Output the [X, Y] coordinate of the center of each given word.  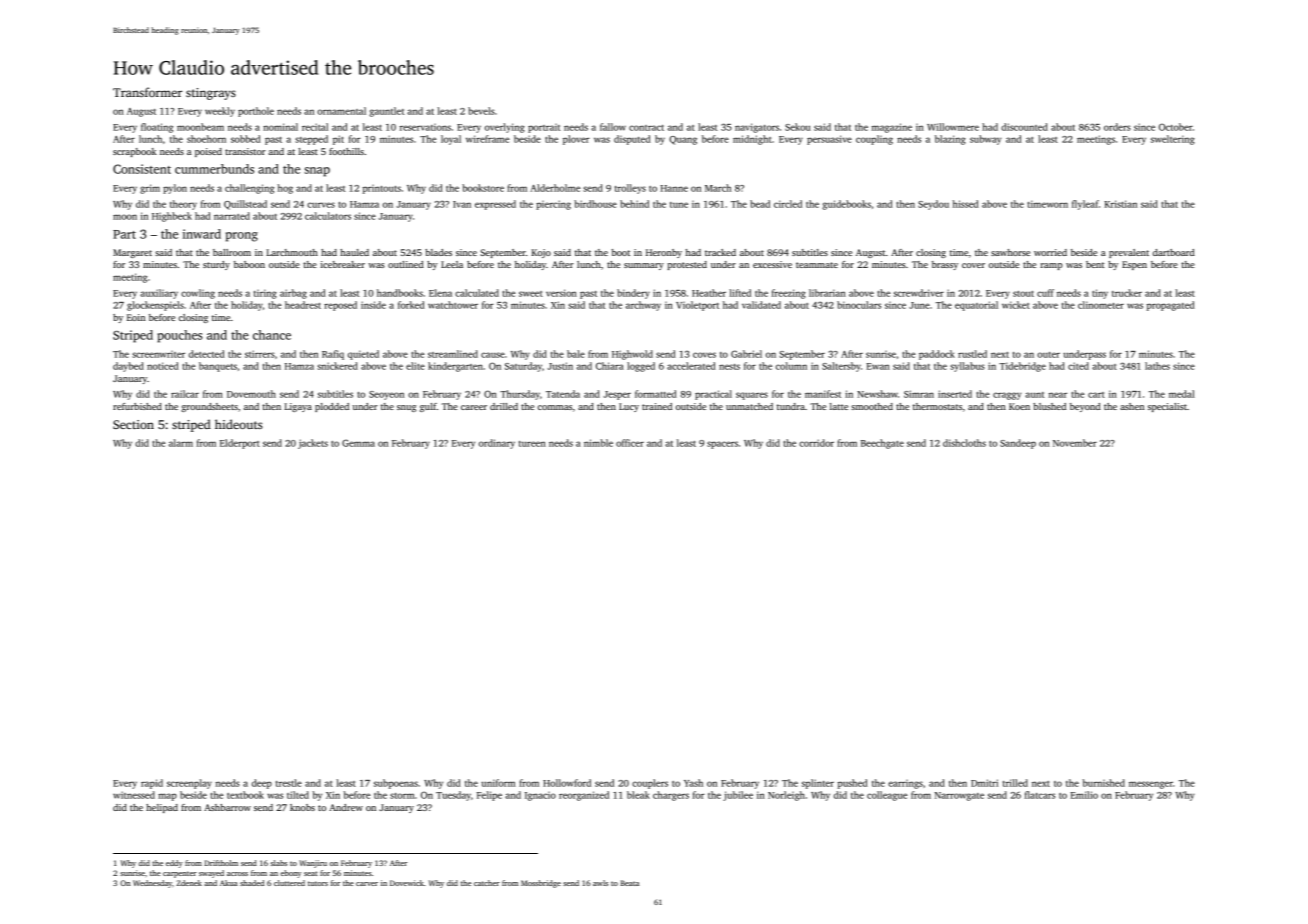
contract [646, 128]
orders [1117, 127]
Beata [630, 883]
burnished [1104, 783]
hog [285, 189]
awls [600, 883]
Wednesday [152, 884]
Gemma [358, 443]
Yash [693, 783]
